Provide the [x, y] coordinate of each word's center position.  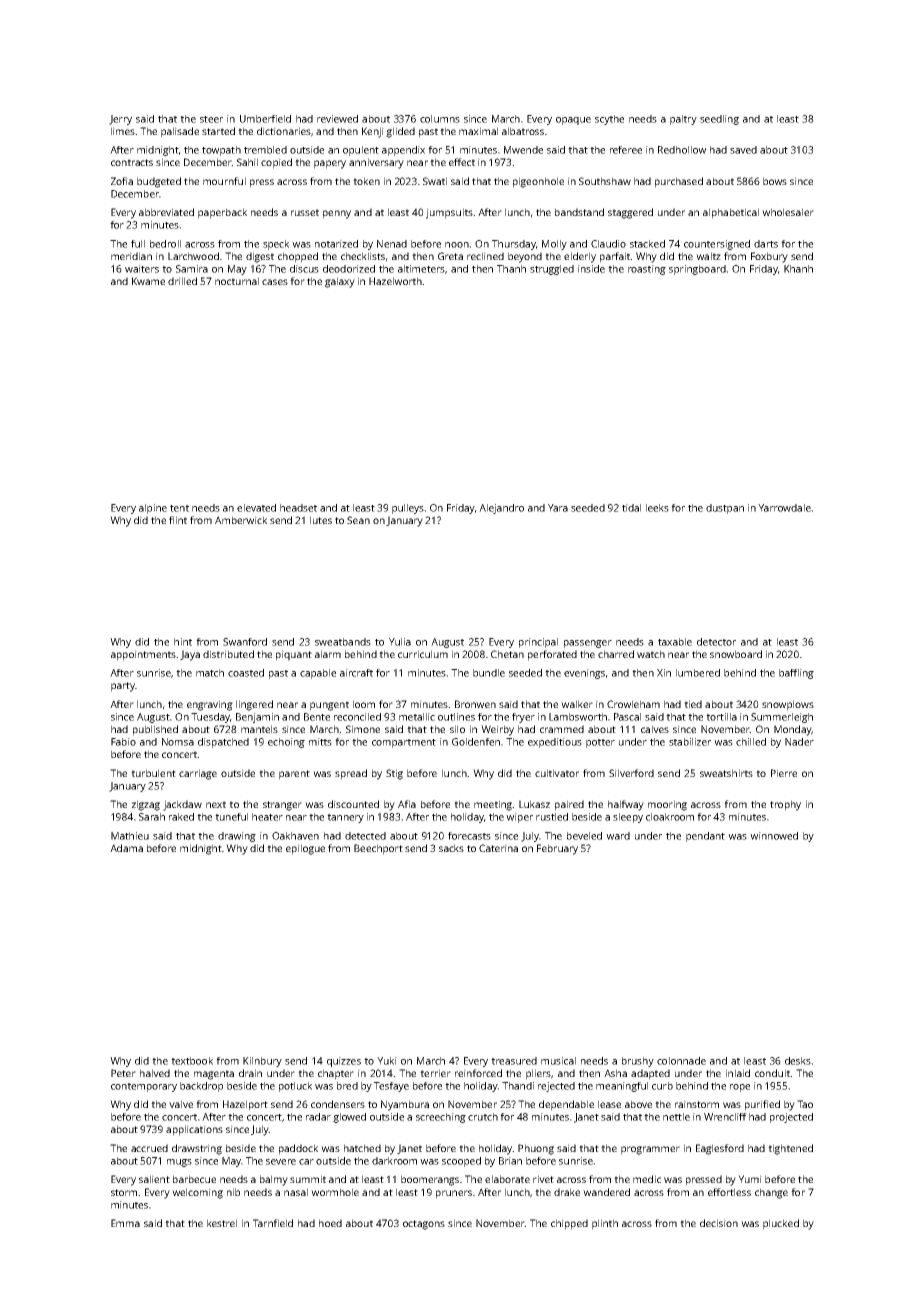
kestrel [222, 1223]
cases [275, 282]
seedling [719, 120]
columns [440, 119]
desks [798, 1061]
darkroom [394, 1161]
